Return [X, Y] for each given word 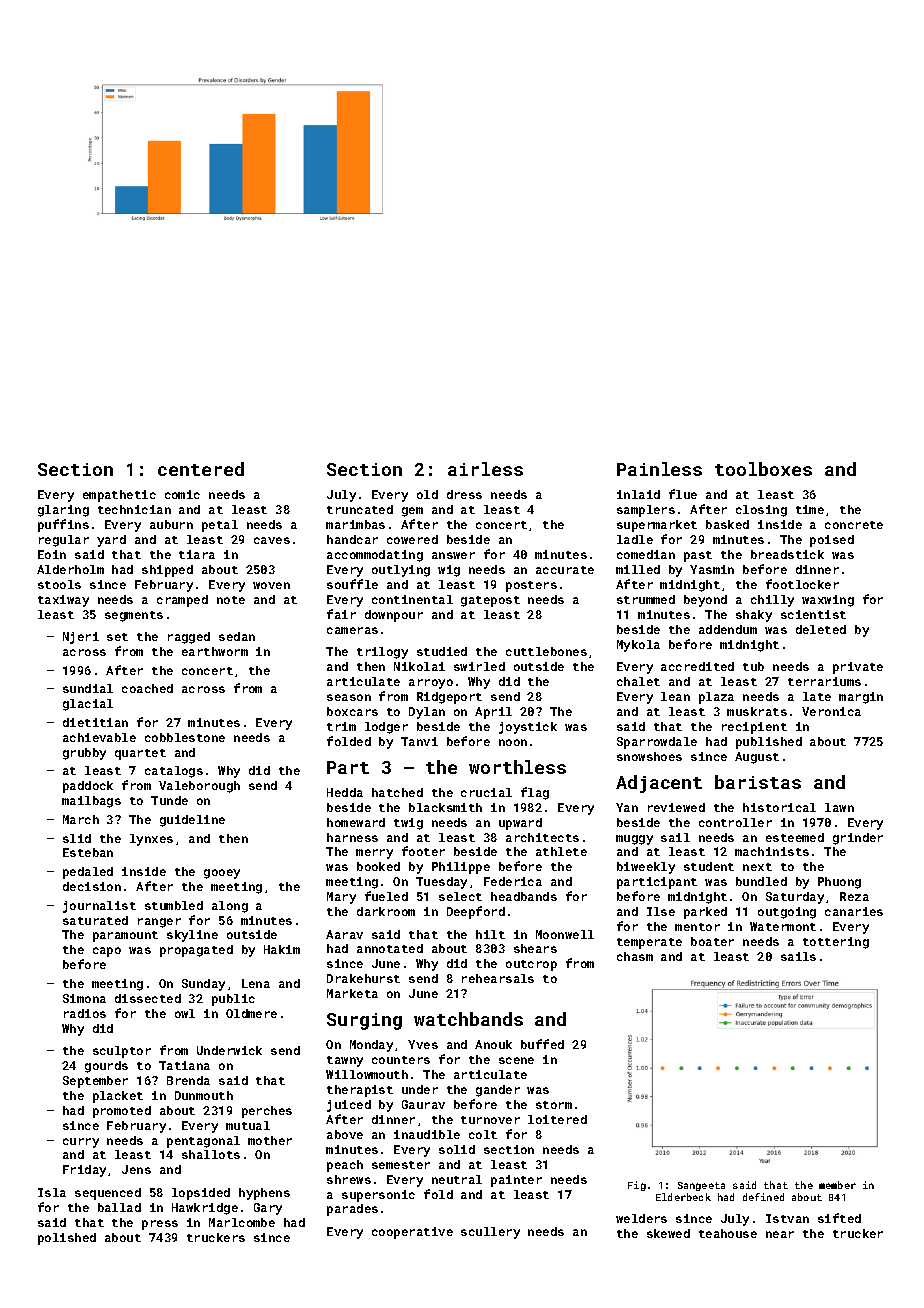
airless [485, 469]
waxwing [828, 601]
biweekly [646, 868]
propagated [196, 951]
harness [352, 837]
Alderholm [70, 569]
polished [67, 1239]
